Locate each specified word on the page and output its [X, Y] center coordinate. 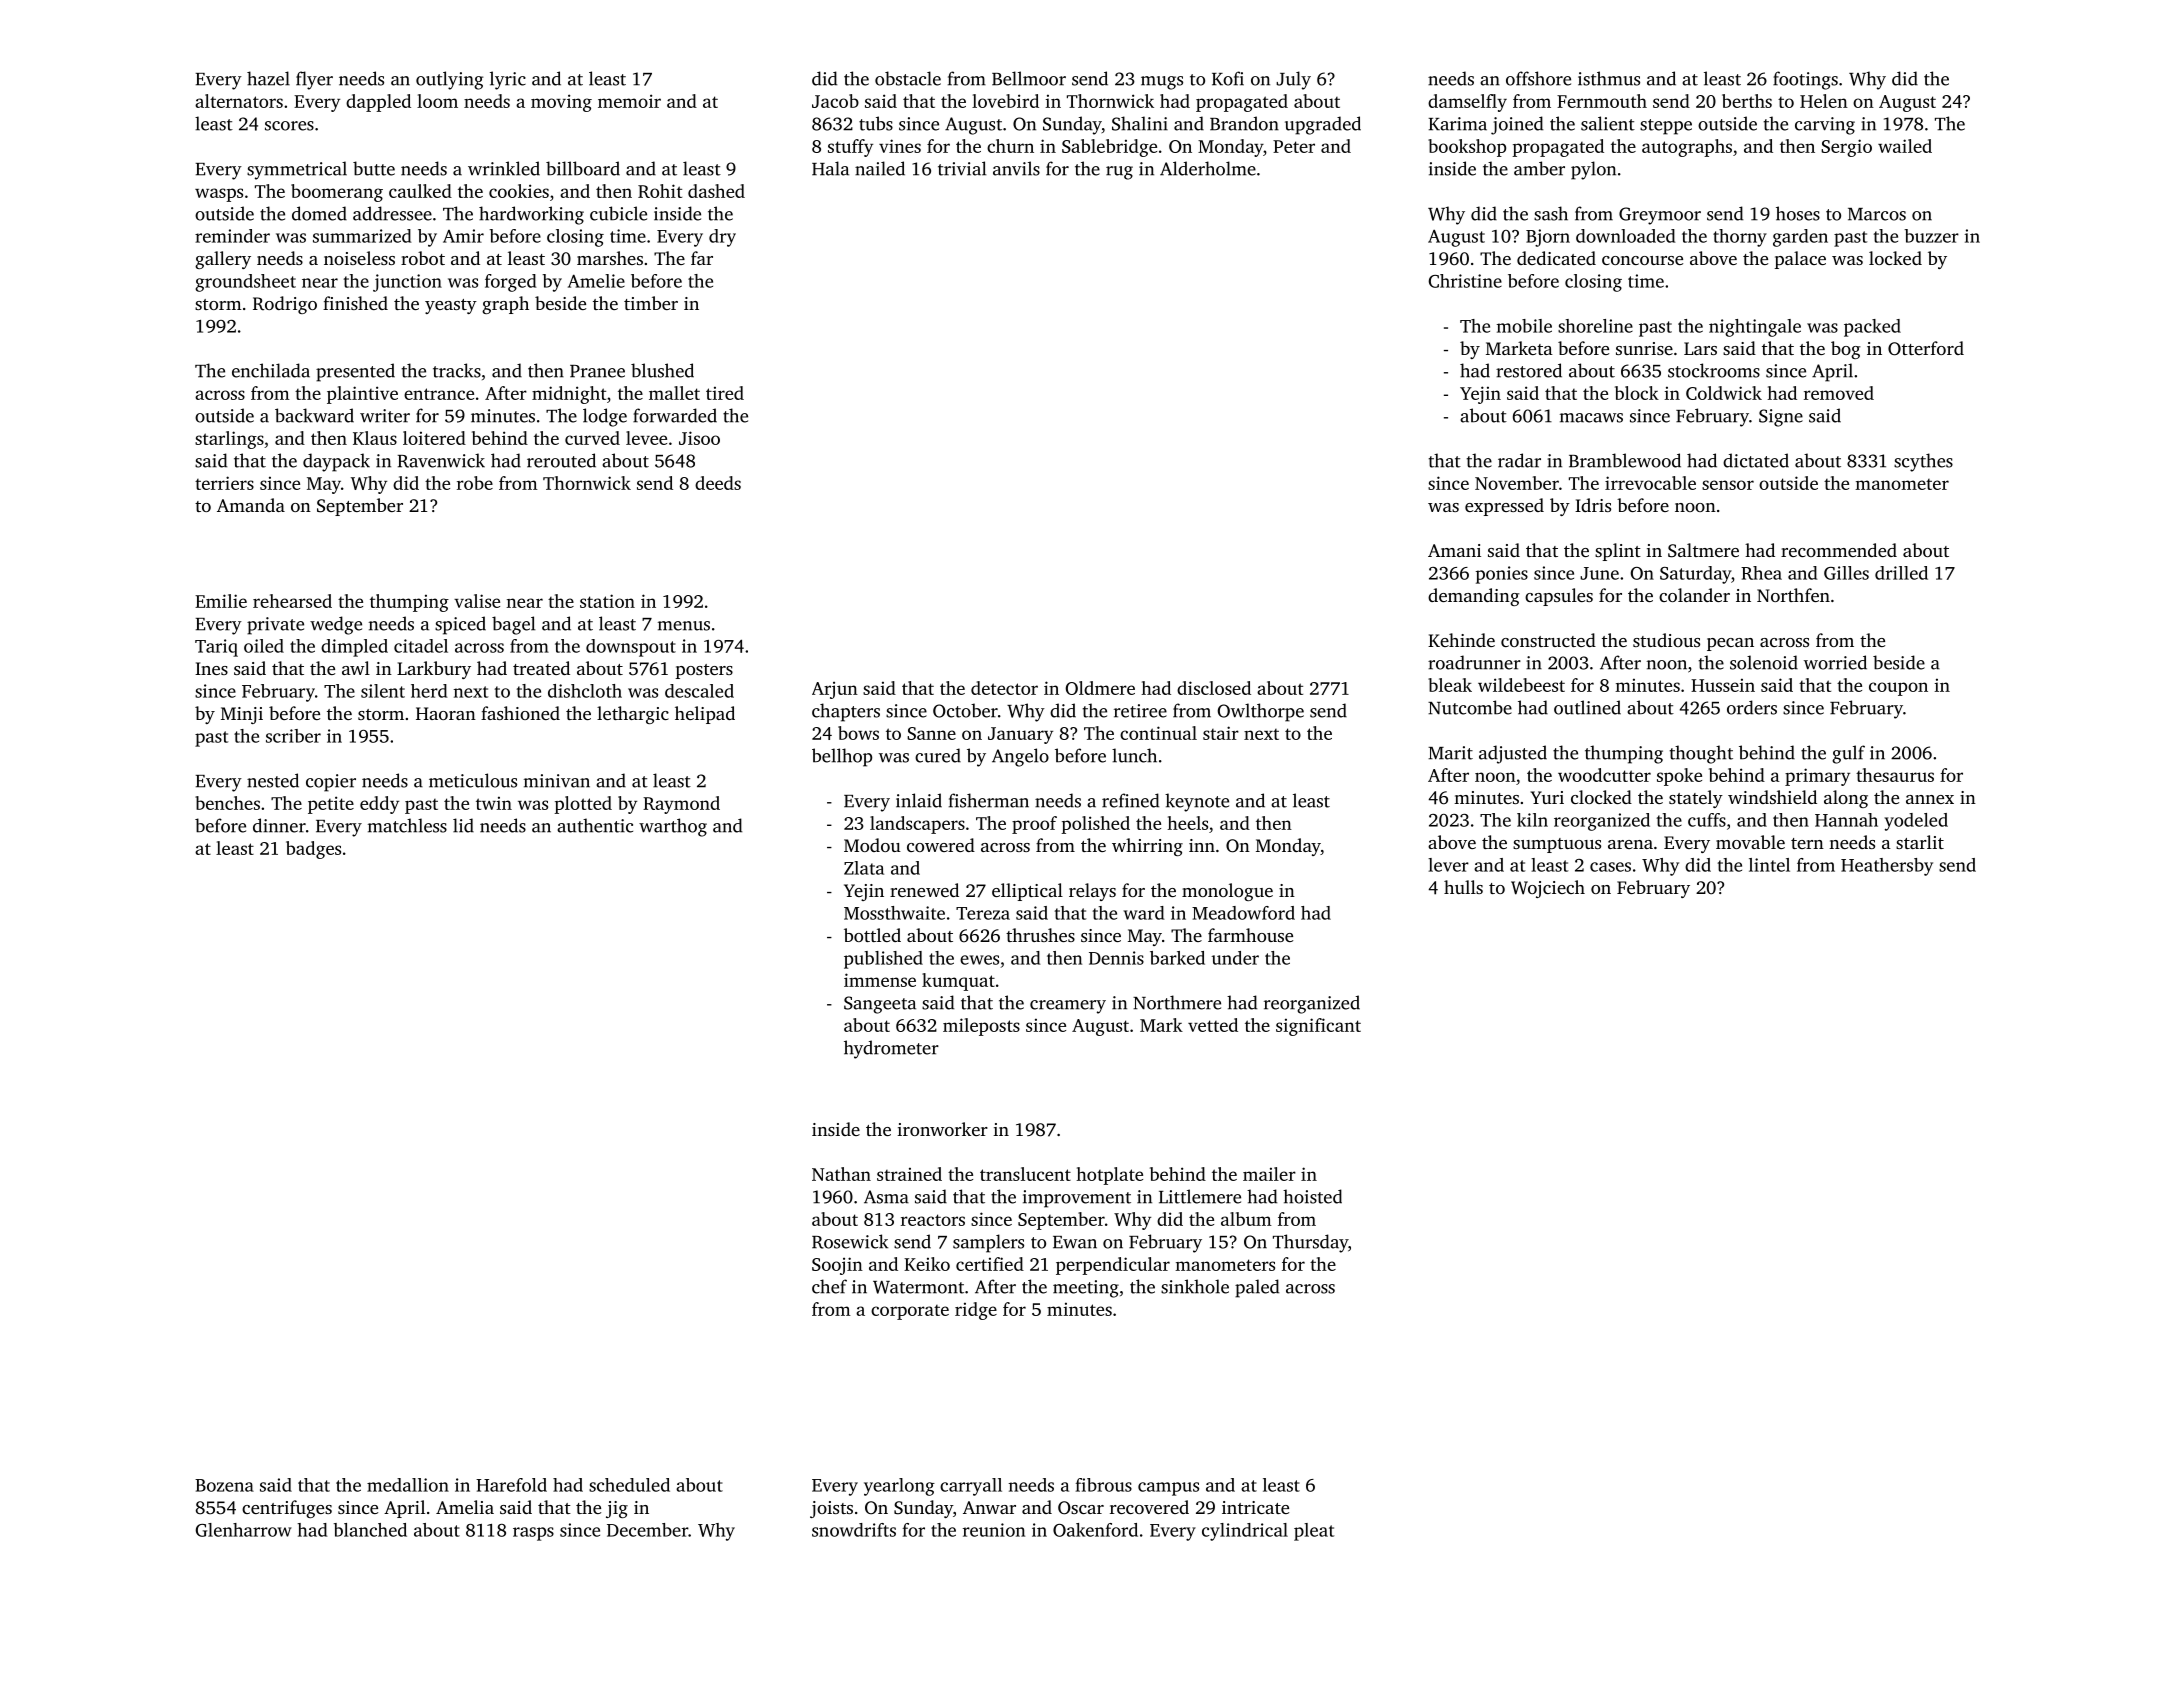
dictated [1756, 460]
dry [722, 238]
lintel [1769, 865]
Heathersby [1887, 867]
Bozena [224, 1485]
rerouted [561, 460]
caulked [420, 191]
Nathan [841, 1174]
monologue [1227, 892]
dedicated [1556, 258]
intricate [1255, 1507]
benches [227, 803]
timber [651, 303]
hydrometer [891, 1049]
